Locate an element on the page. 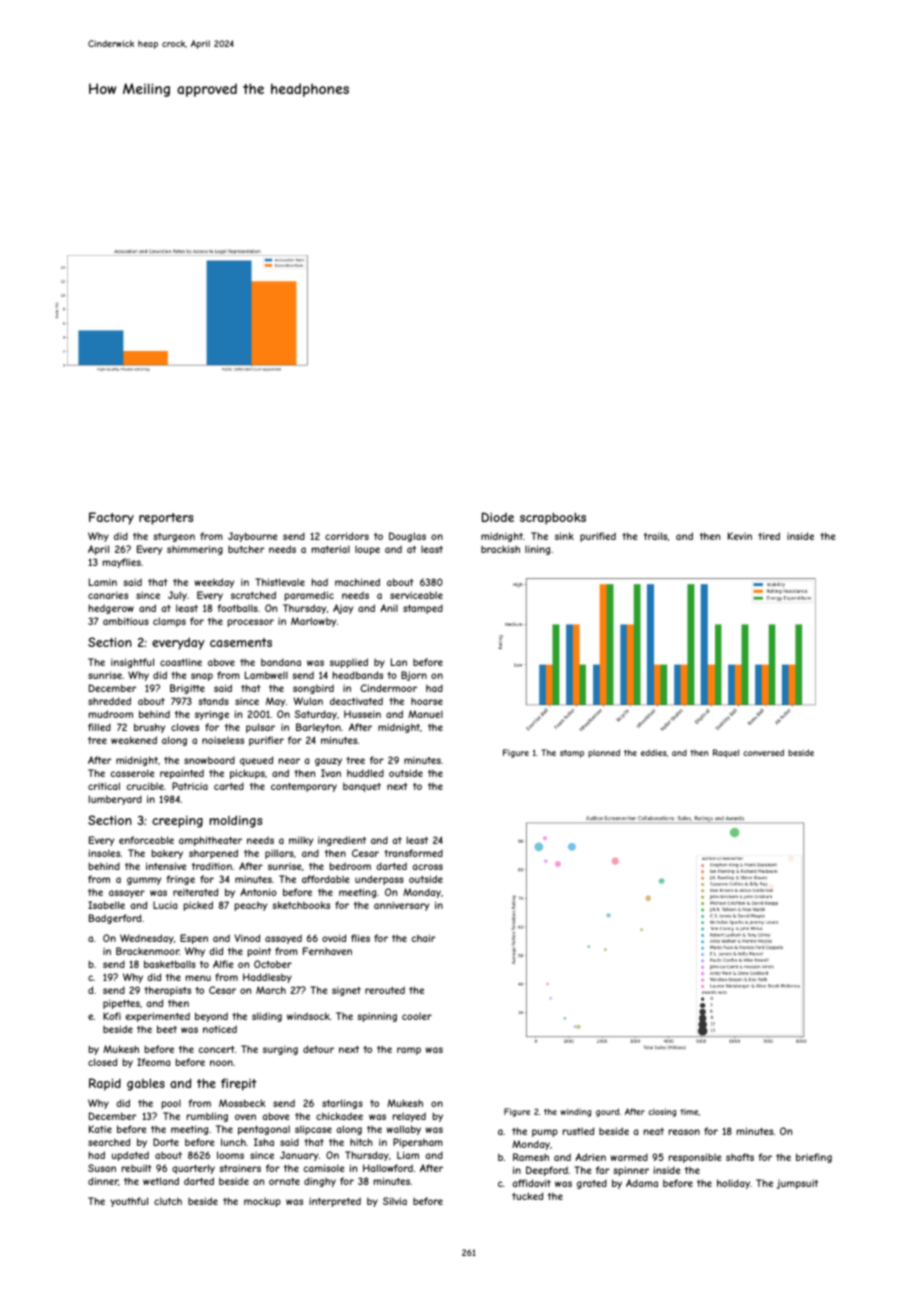 The height and width of the document is (1308, 924). reporters is located at coordinates (166, 519).
